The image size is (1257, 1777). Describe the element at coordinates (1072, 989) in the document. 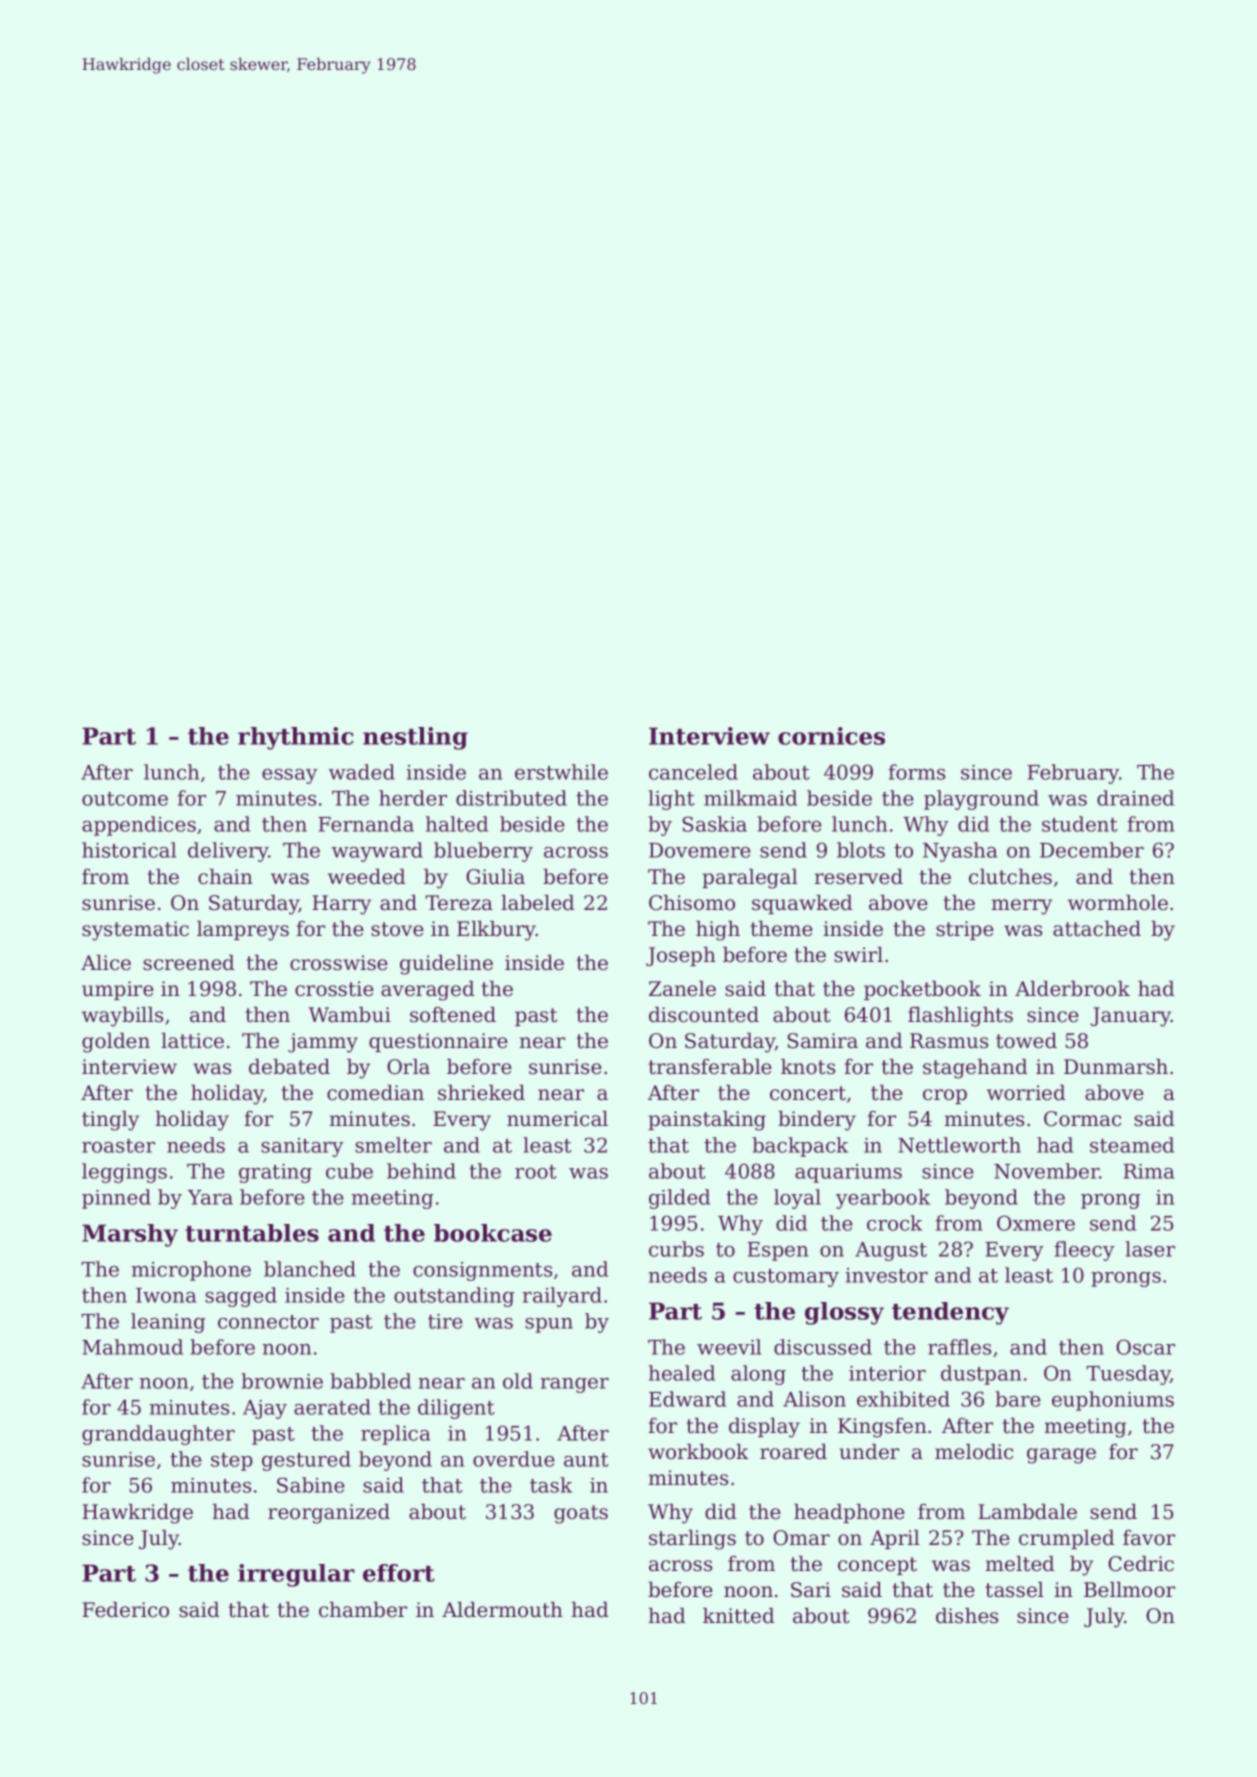

I see `Alderbrook` at that location.
